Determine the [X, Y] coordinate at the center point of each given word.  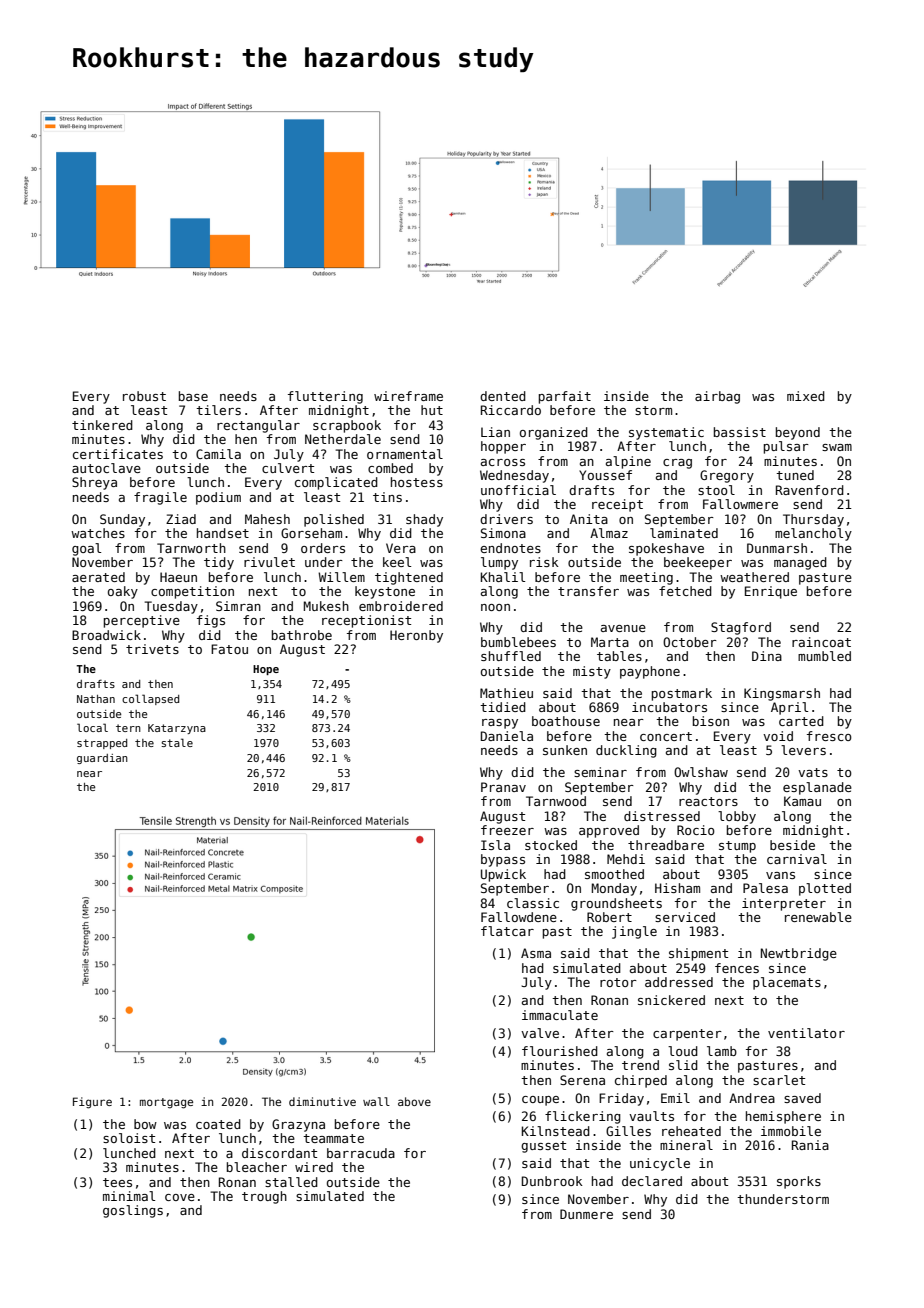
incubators [669, 707]
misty [592, 672]
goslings [133, 1211]
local [92, 727]
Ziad [181, 519]
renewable [818, 917]
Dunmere [586, 1214]
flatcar [507, 931]
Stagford [741, 628]
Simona [503, 533]
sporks [799, 1182]
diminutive [322, 1101]
